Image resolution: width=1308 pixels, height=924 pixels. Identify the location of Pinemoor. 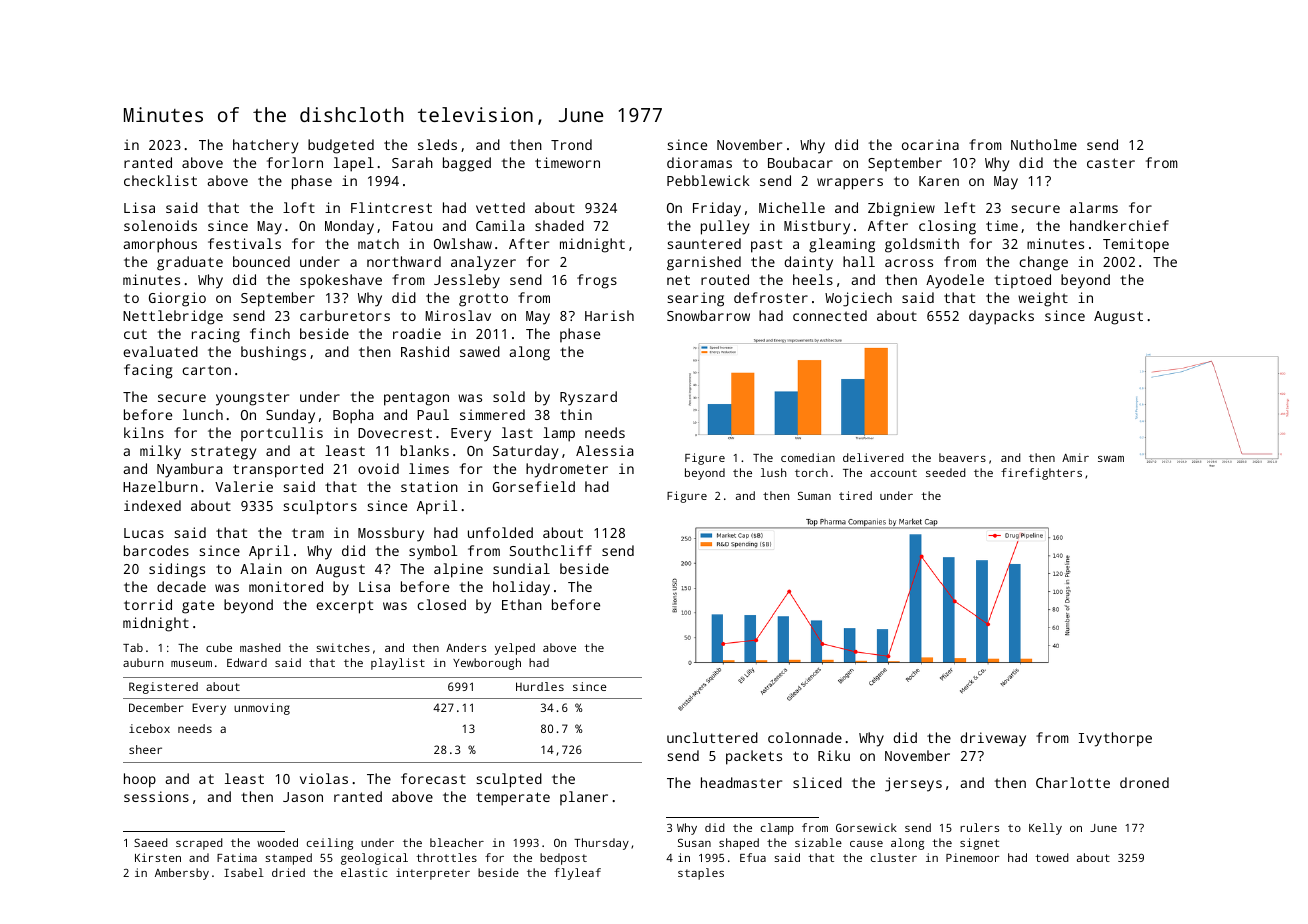
(973, 857).
